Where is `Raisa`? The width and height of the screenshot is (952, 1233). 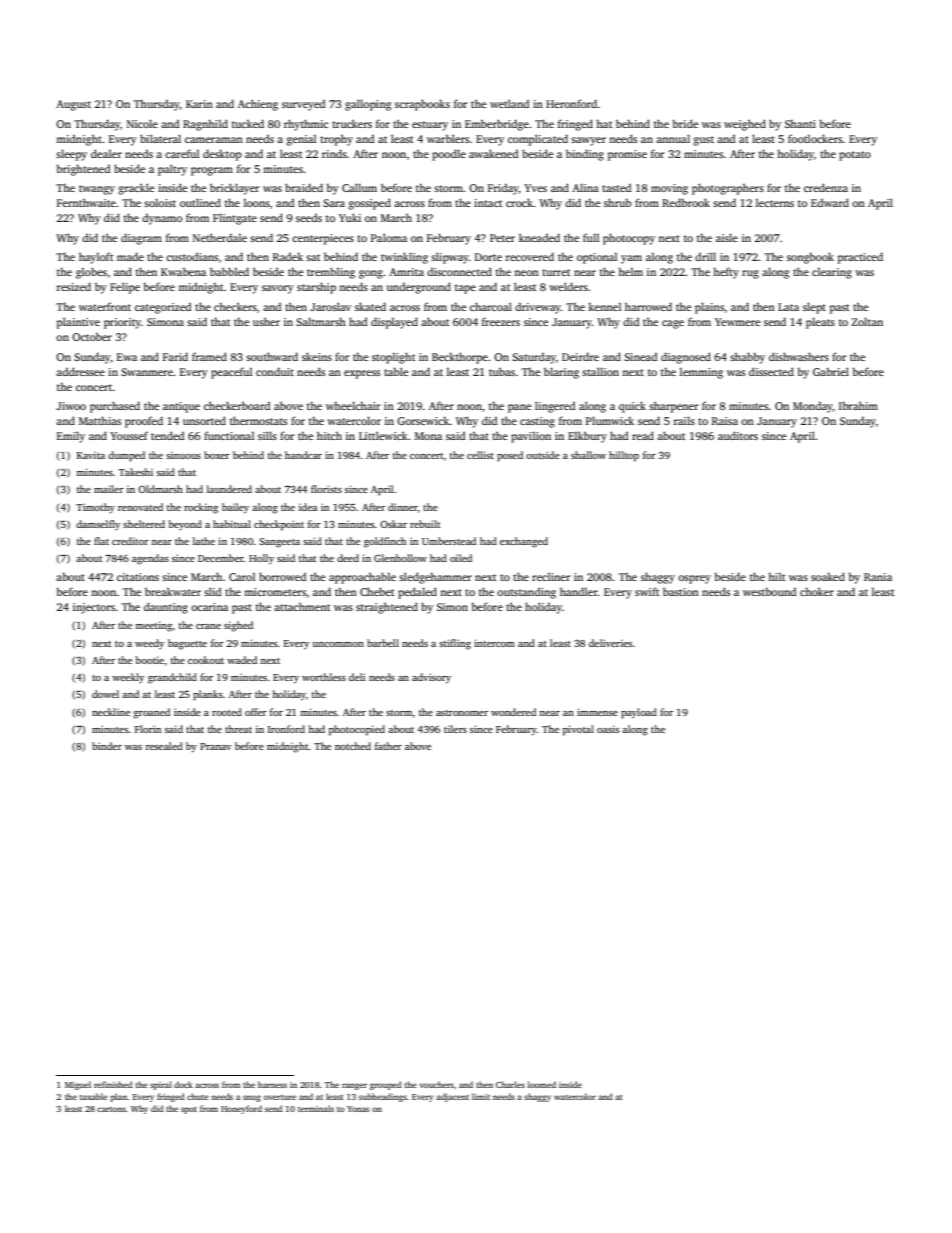 Raisa is located at coordinates (725, 421).
